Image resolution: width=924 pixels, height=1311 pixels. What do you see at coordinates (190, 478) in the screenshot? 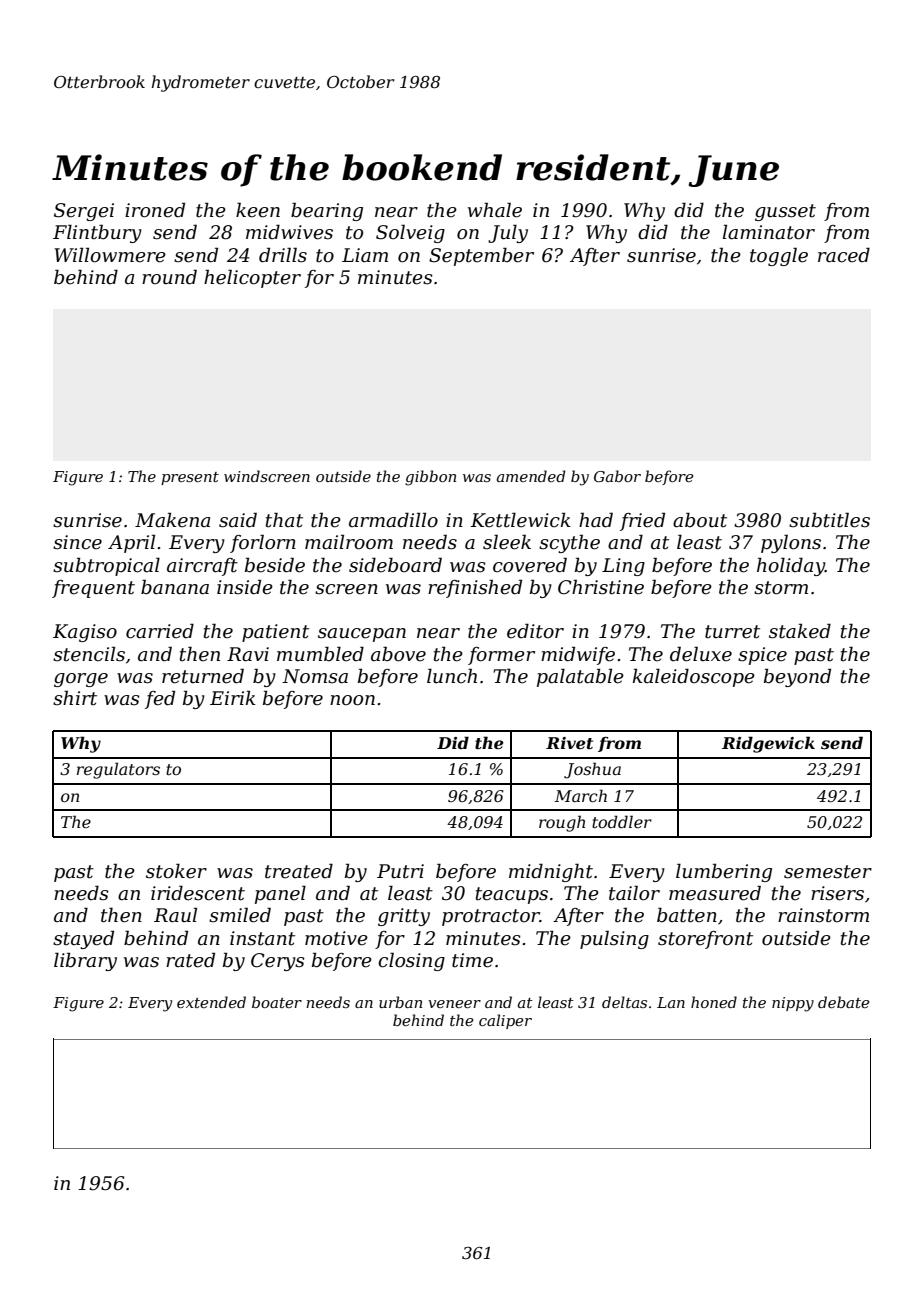
I see `present` at bounding box center [190, 478].
